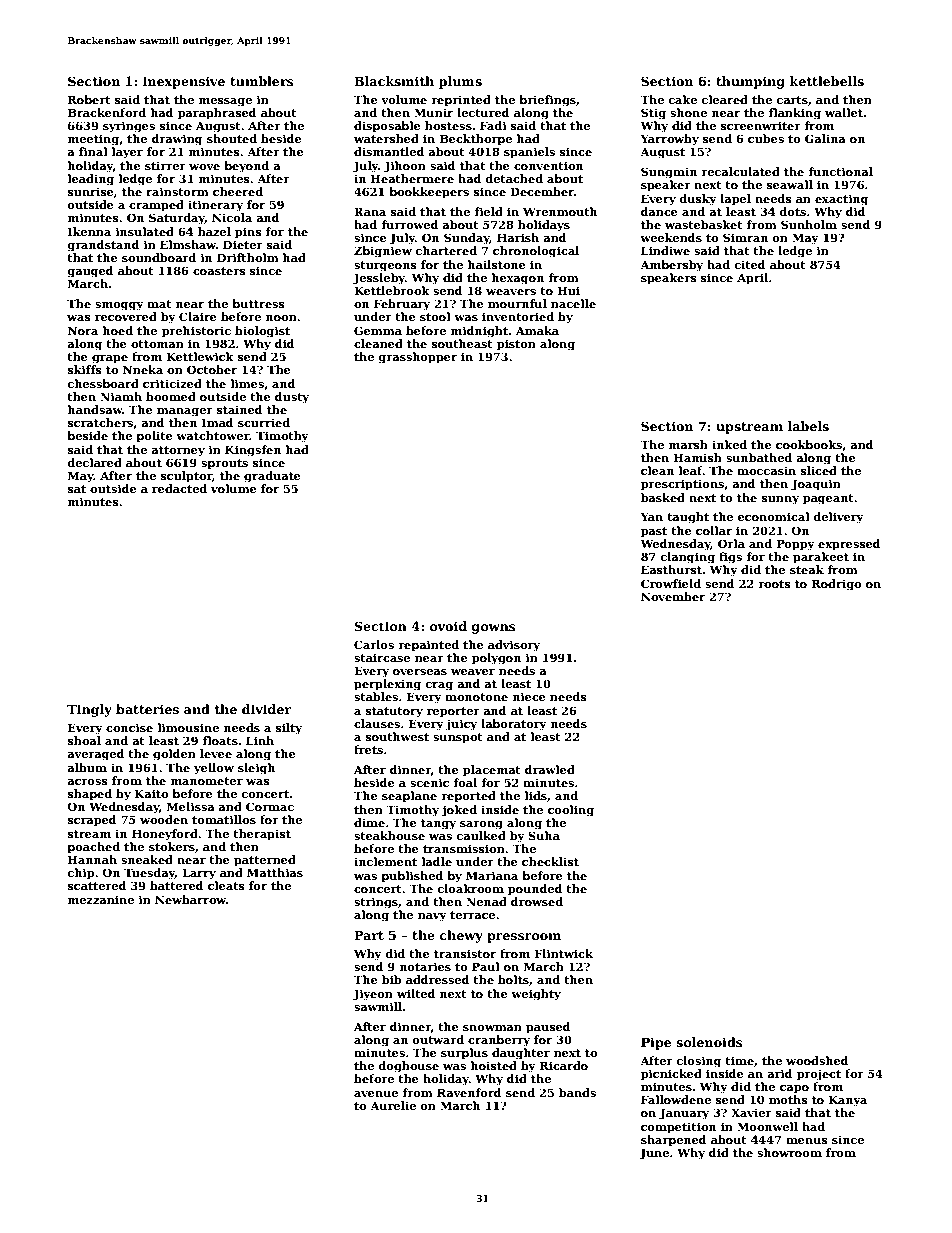 This image has width=952, height=1233. I want to click on avenue, so click(376, 1094).
